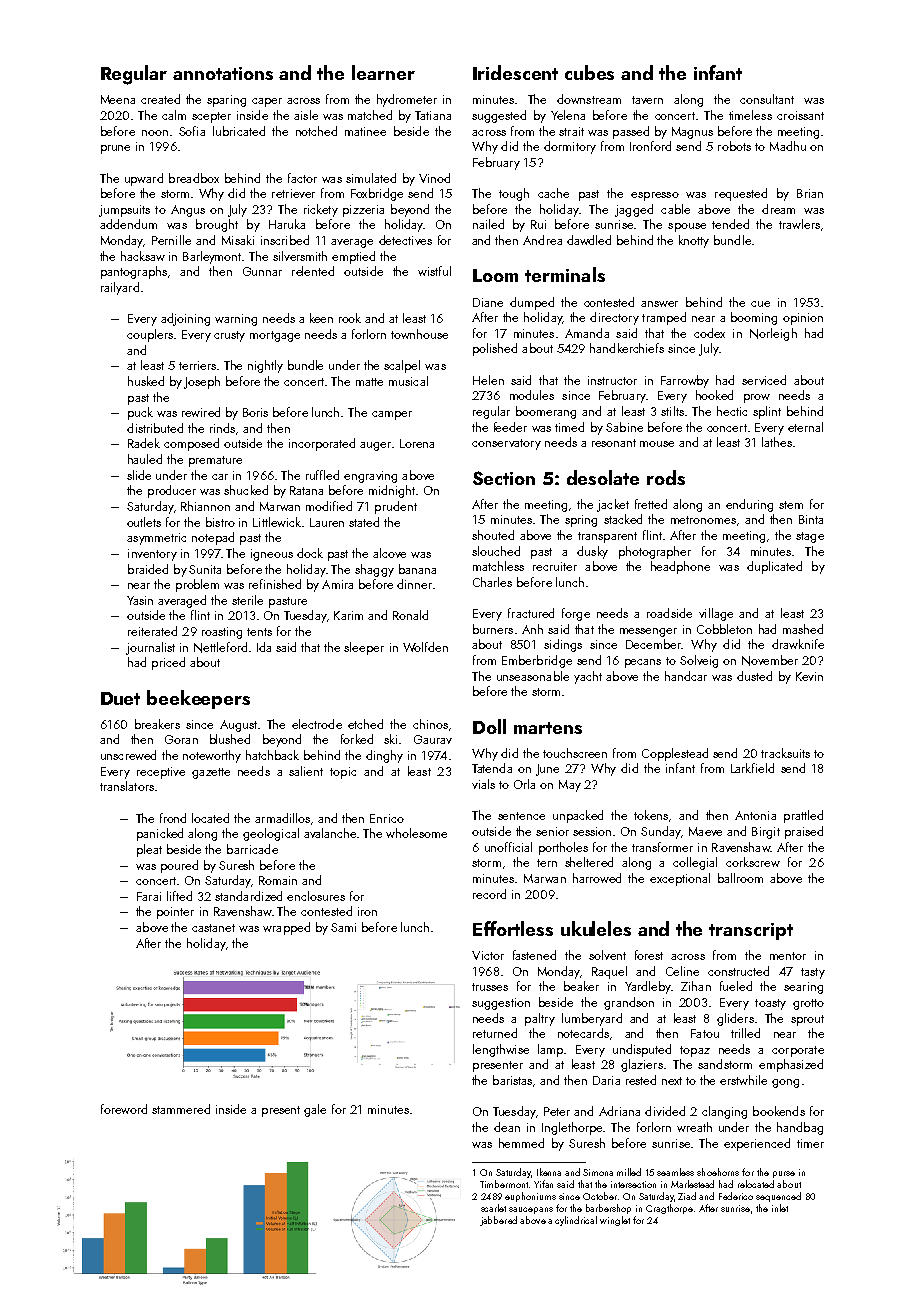 The image size is (924, 1308). Describe the element at coordinates (230, 739) in the document. I see `blushed` at that location.
